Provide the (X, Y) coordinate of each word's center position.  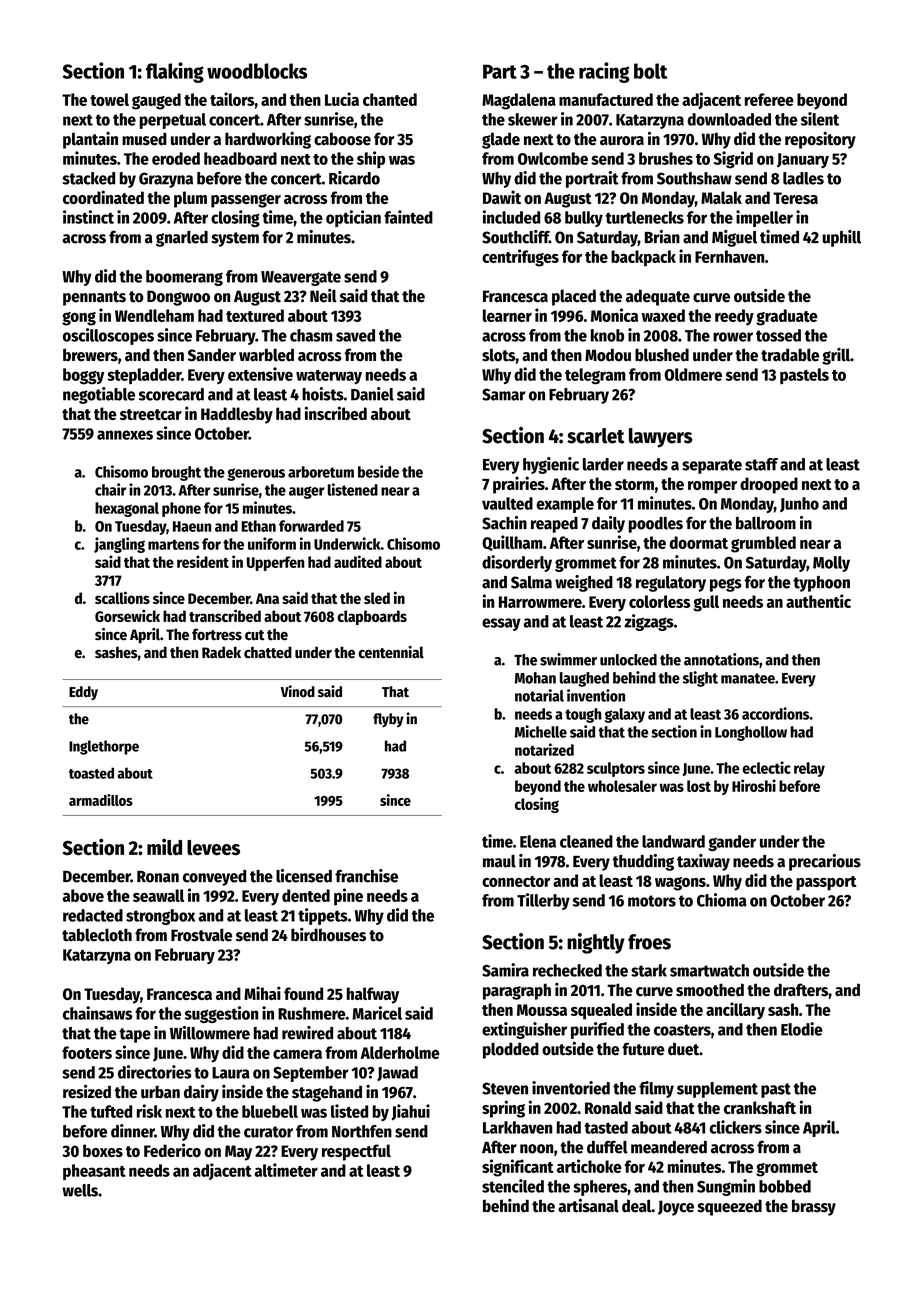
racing (604, 72)
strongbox (160, 917)
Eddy (83, 693)
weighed (584, 583)
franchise (366, 876)
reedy (734, 317)
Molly (831, 564)
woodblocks (257, 71)
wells (80, 1190)
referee (769, 99)
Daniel (372, 394)
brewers (90, 355)
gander (732, 843)
